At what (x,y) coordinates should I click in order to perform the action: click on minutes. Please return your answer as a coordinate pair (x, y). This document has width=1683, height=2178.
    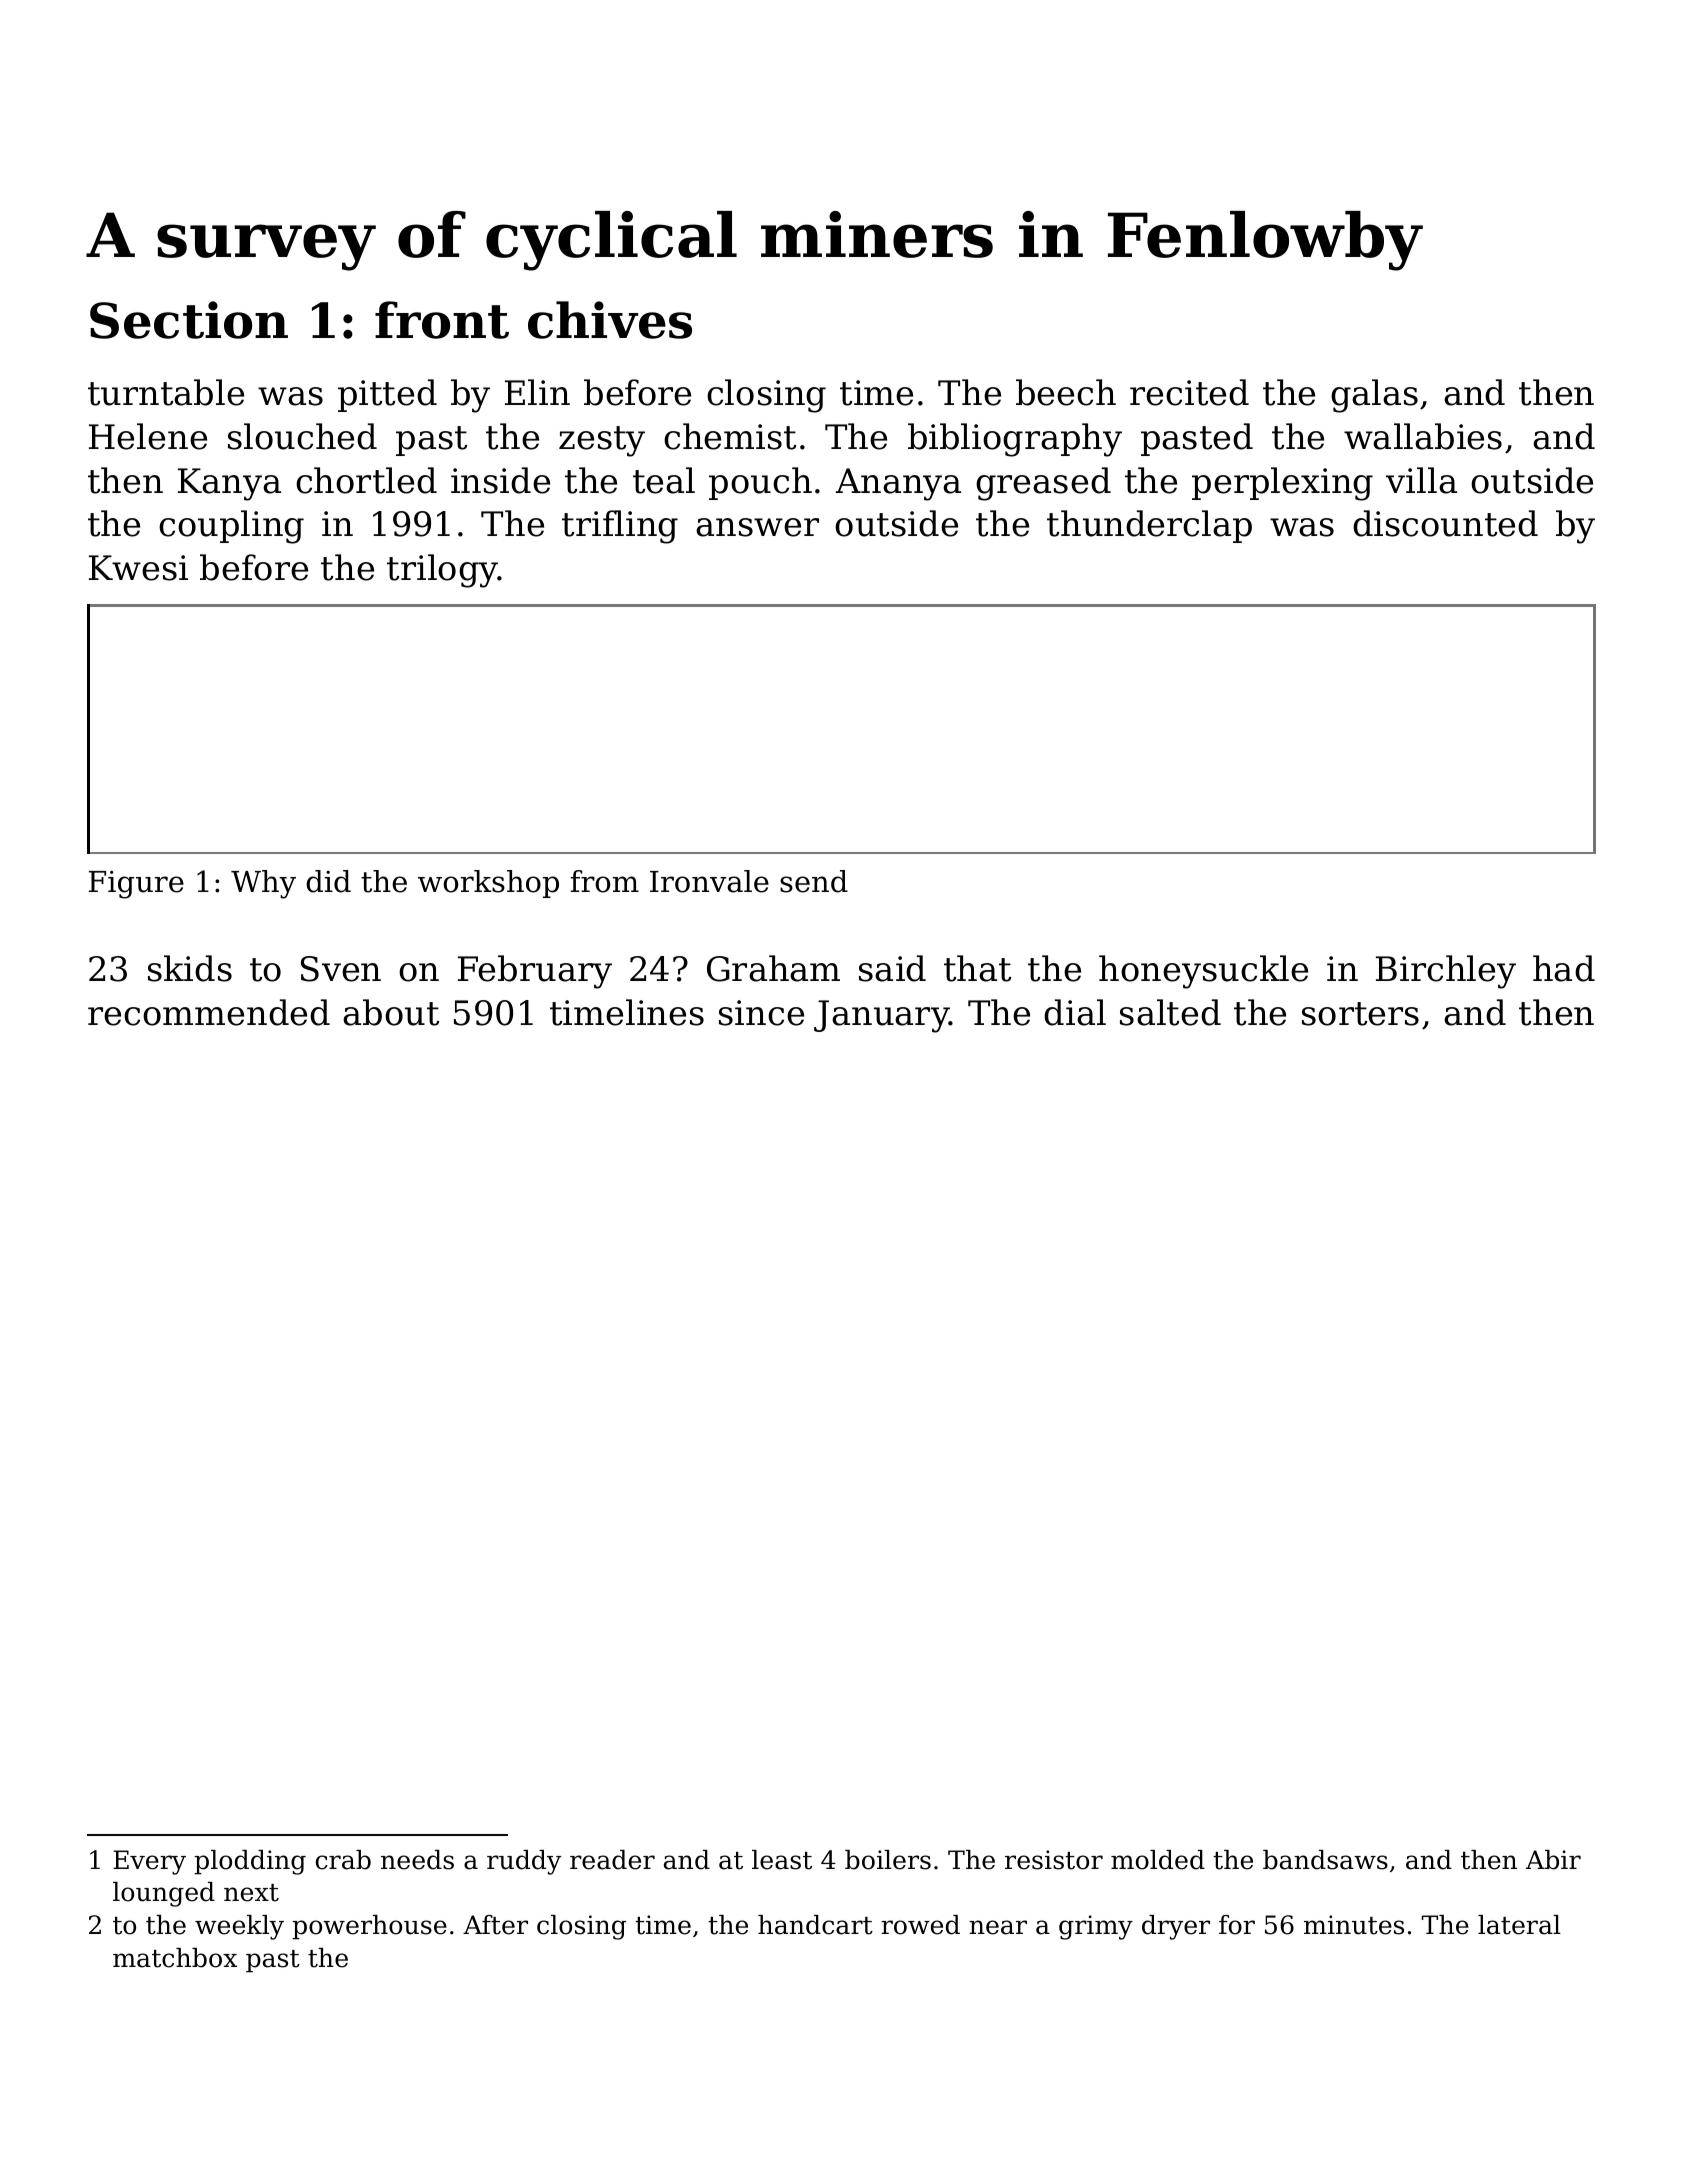
    Looking at the image, I should click on (1354, 1925).
